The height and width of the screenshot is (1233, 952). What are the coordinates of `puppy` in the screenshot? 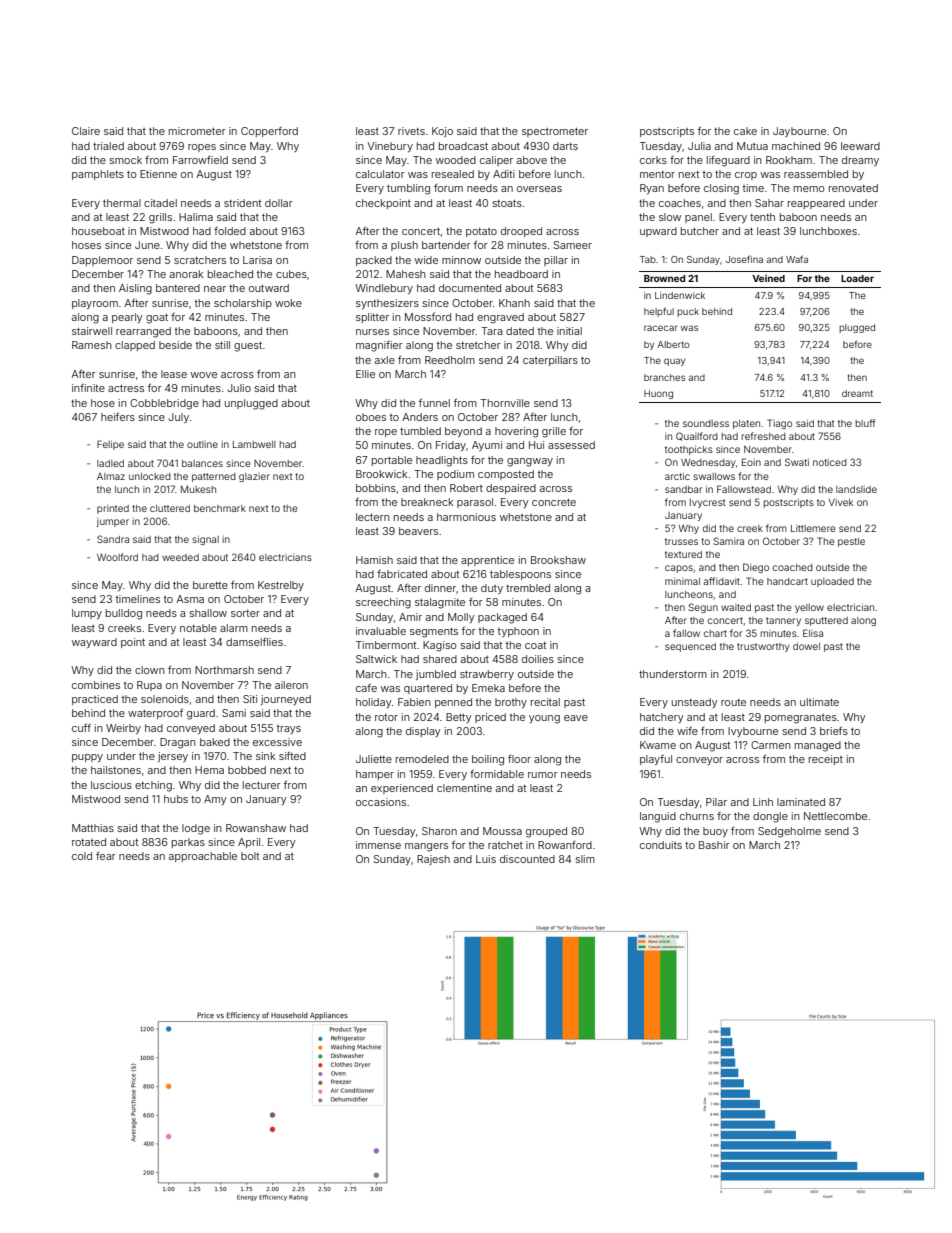 It's located at (87, 758).
